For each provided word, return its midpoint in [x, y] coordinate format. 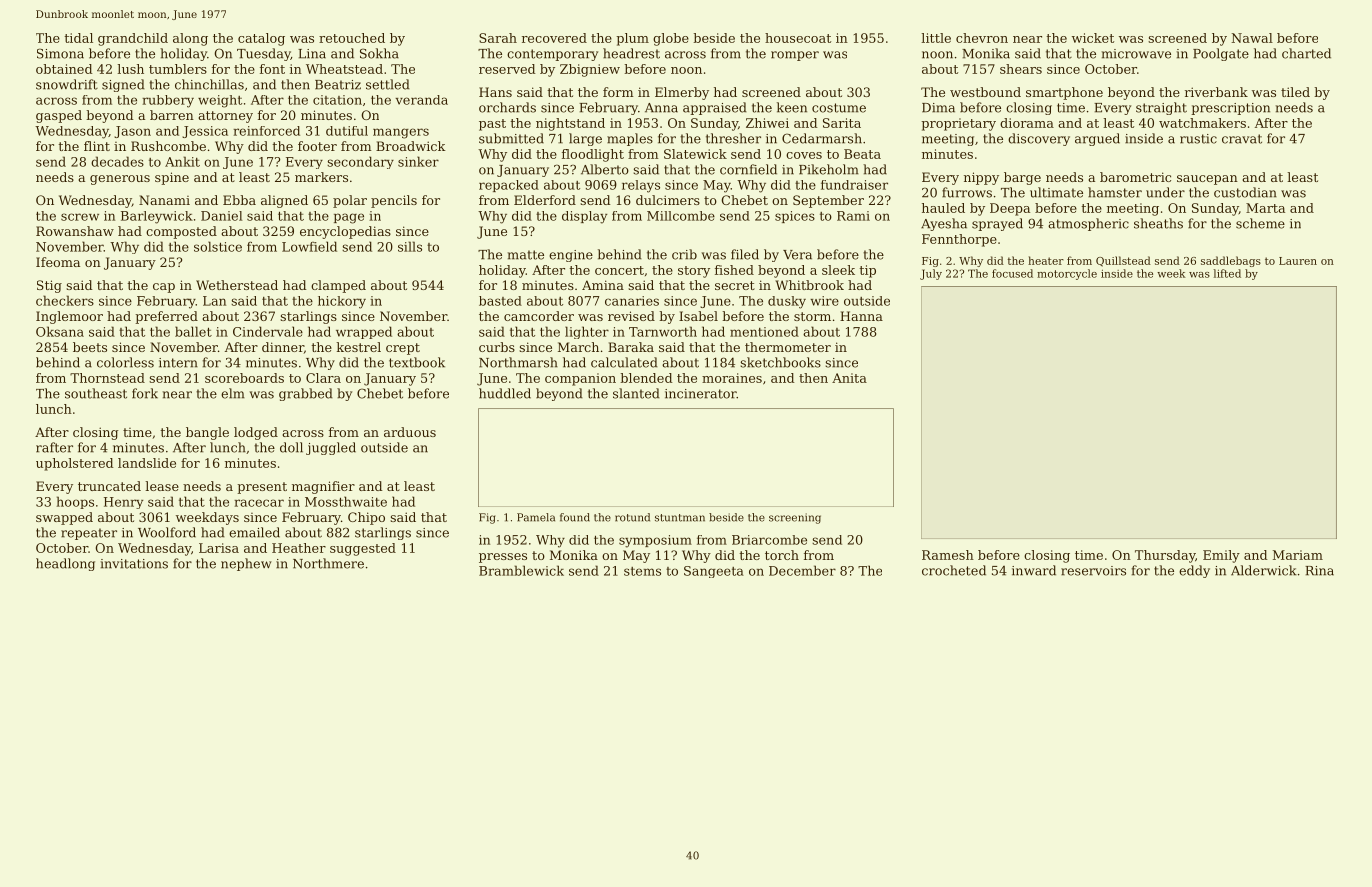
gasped [59, 116]
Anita [849, 378]
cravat [1242, 139]
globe [671, 39]
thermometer [788, 347]
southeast [96, 393]
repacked [509, 186]
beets [90, 347]
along [190, 39]
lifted [1227, 273]
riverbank [1216, 92]
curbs [497, 347]
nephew [246, 564]
